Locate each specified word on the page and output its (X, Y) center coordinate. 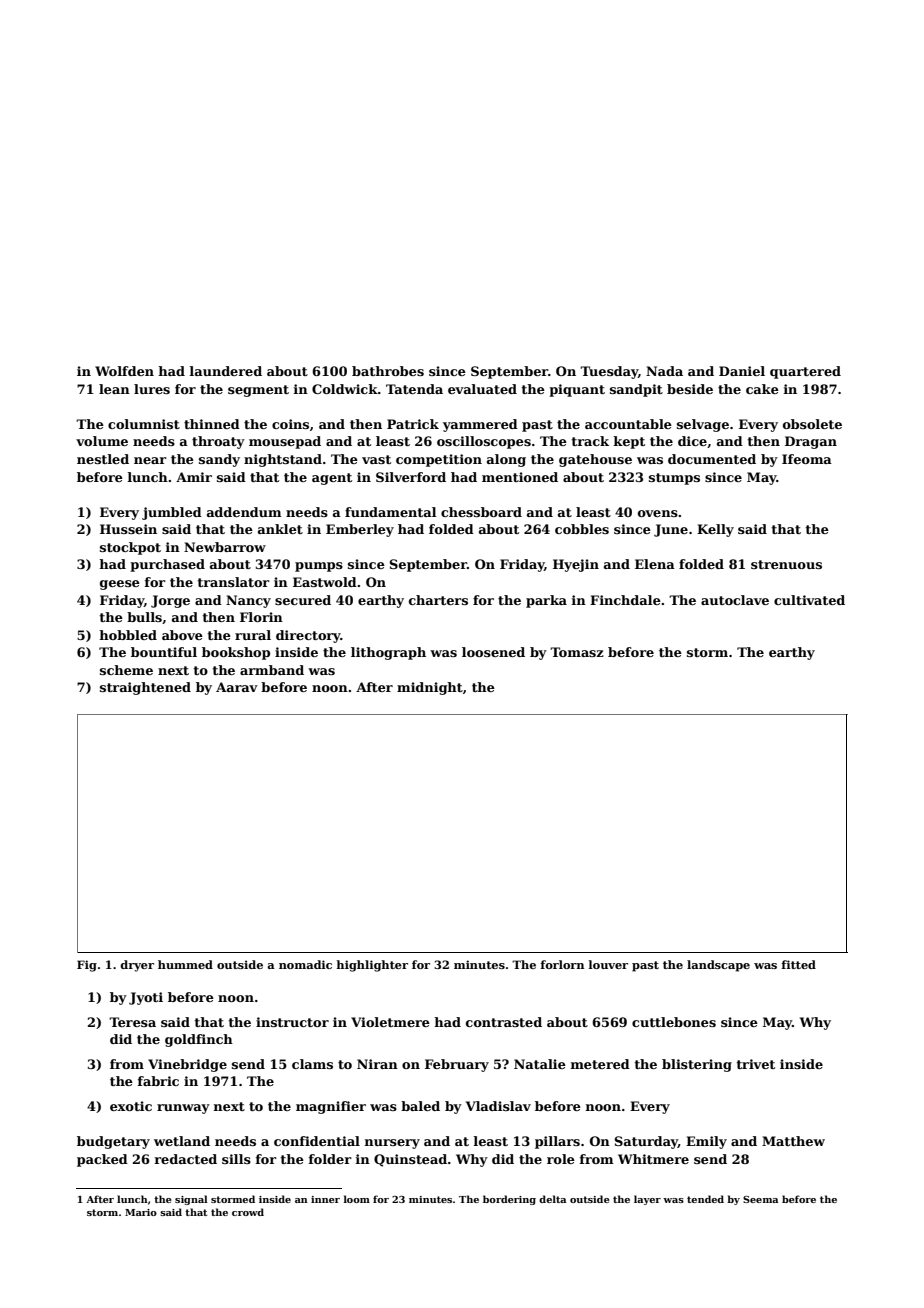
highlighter (372, 966)
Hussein (128, 529)
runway (183, 1109)
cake (762, 389)
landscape (718, 966)
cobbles (582, 529)
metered (600, 1064)
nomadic (305, 964)
